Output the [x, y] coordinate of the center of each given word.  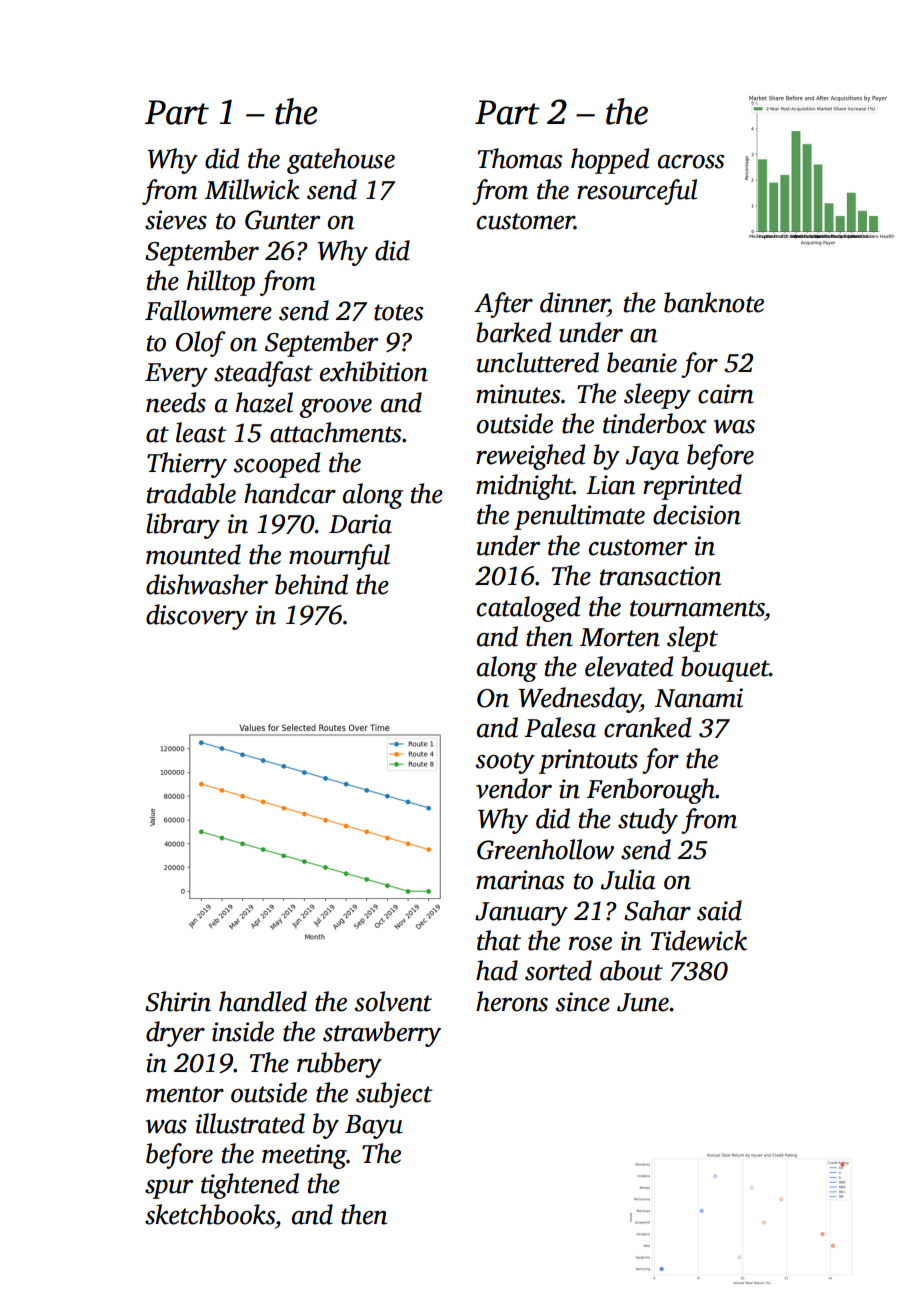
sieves [176, 220]
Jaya [652, 458]
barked [513, 332]
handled [263, 1001]
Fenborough [651, 791]
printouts [588, 761]
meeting [304, 1156]
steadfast [263, 374]
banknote [714, 302]
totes [399, 312]
